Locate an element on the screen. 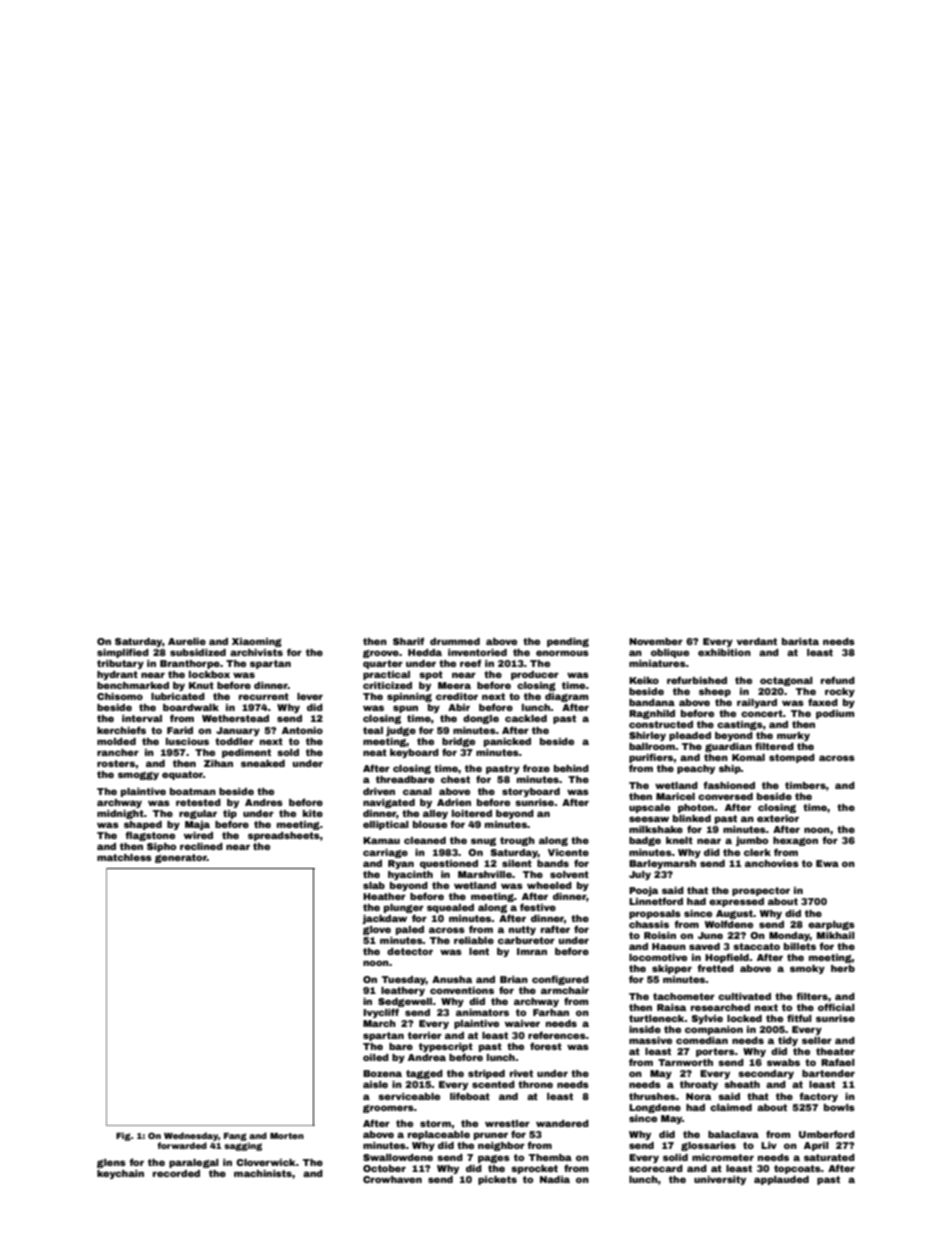 The width and height of the screenshot is (952, 1233). glove is located at coordinates (377, 930).
